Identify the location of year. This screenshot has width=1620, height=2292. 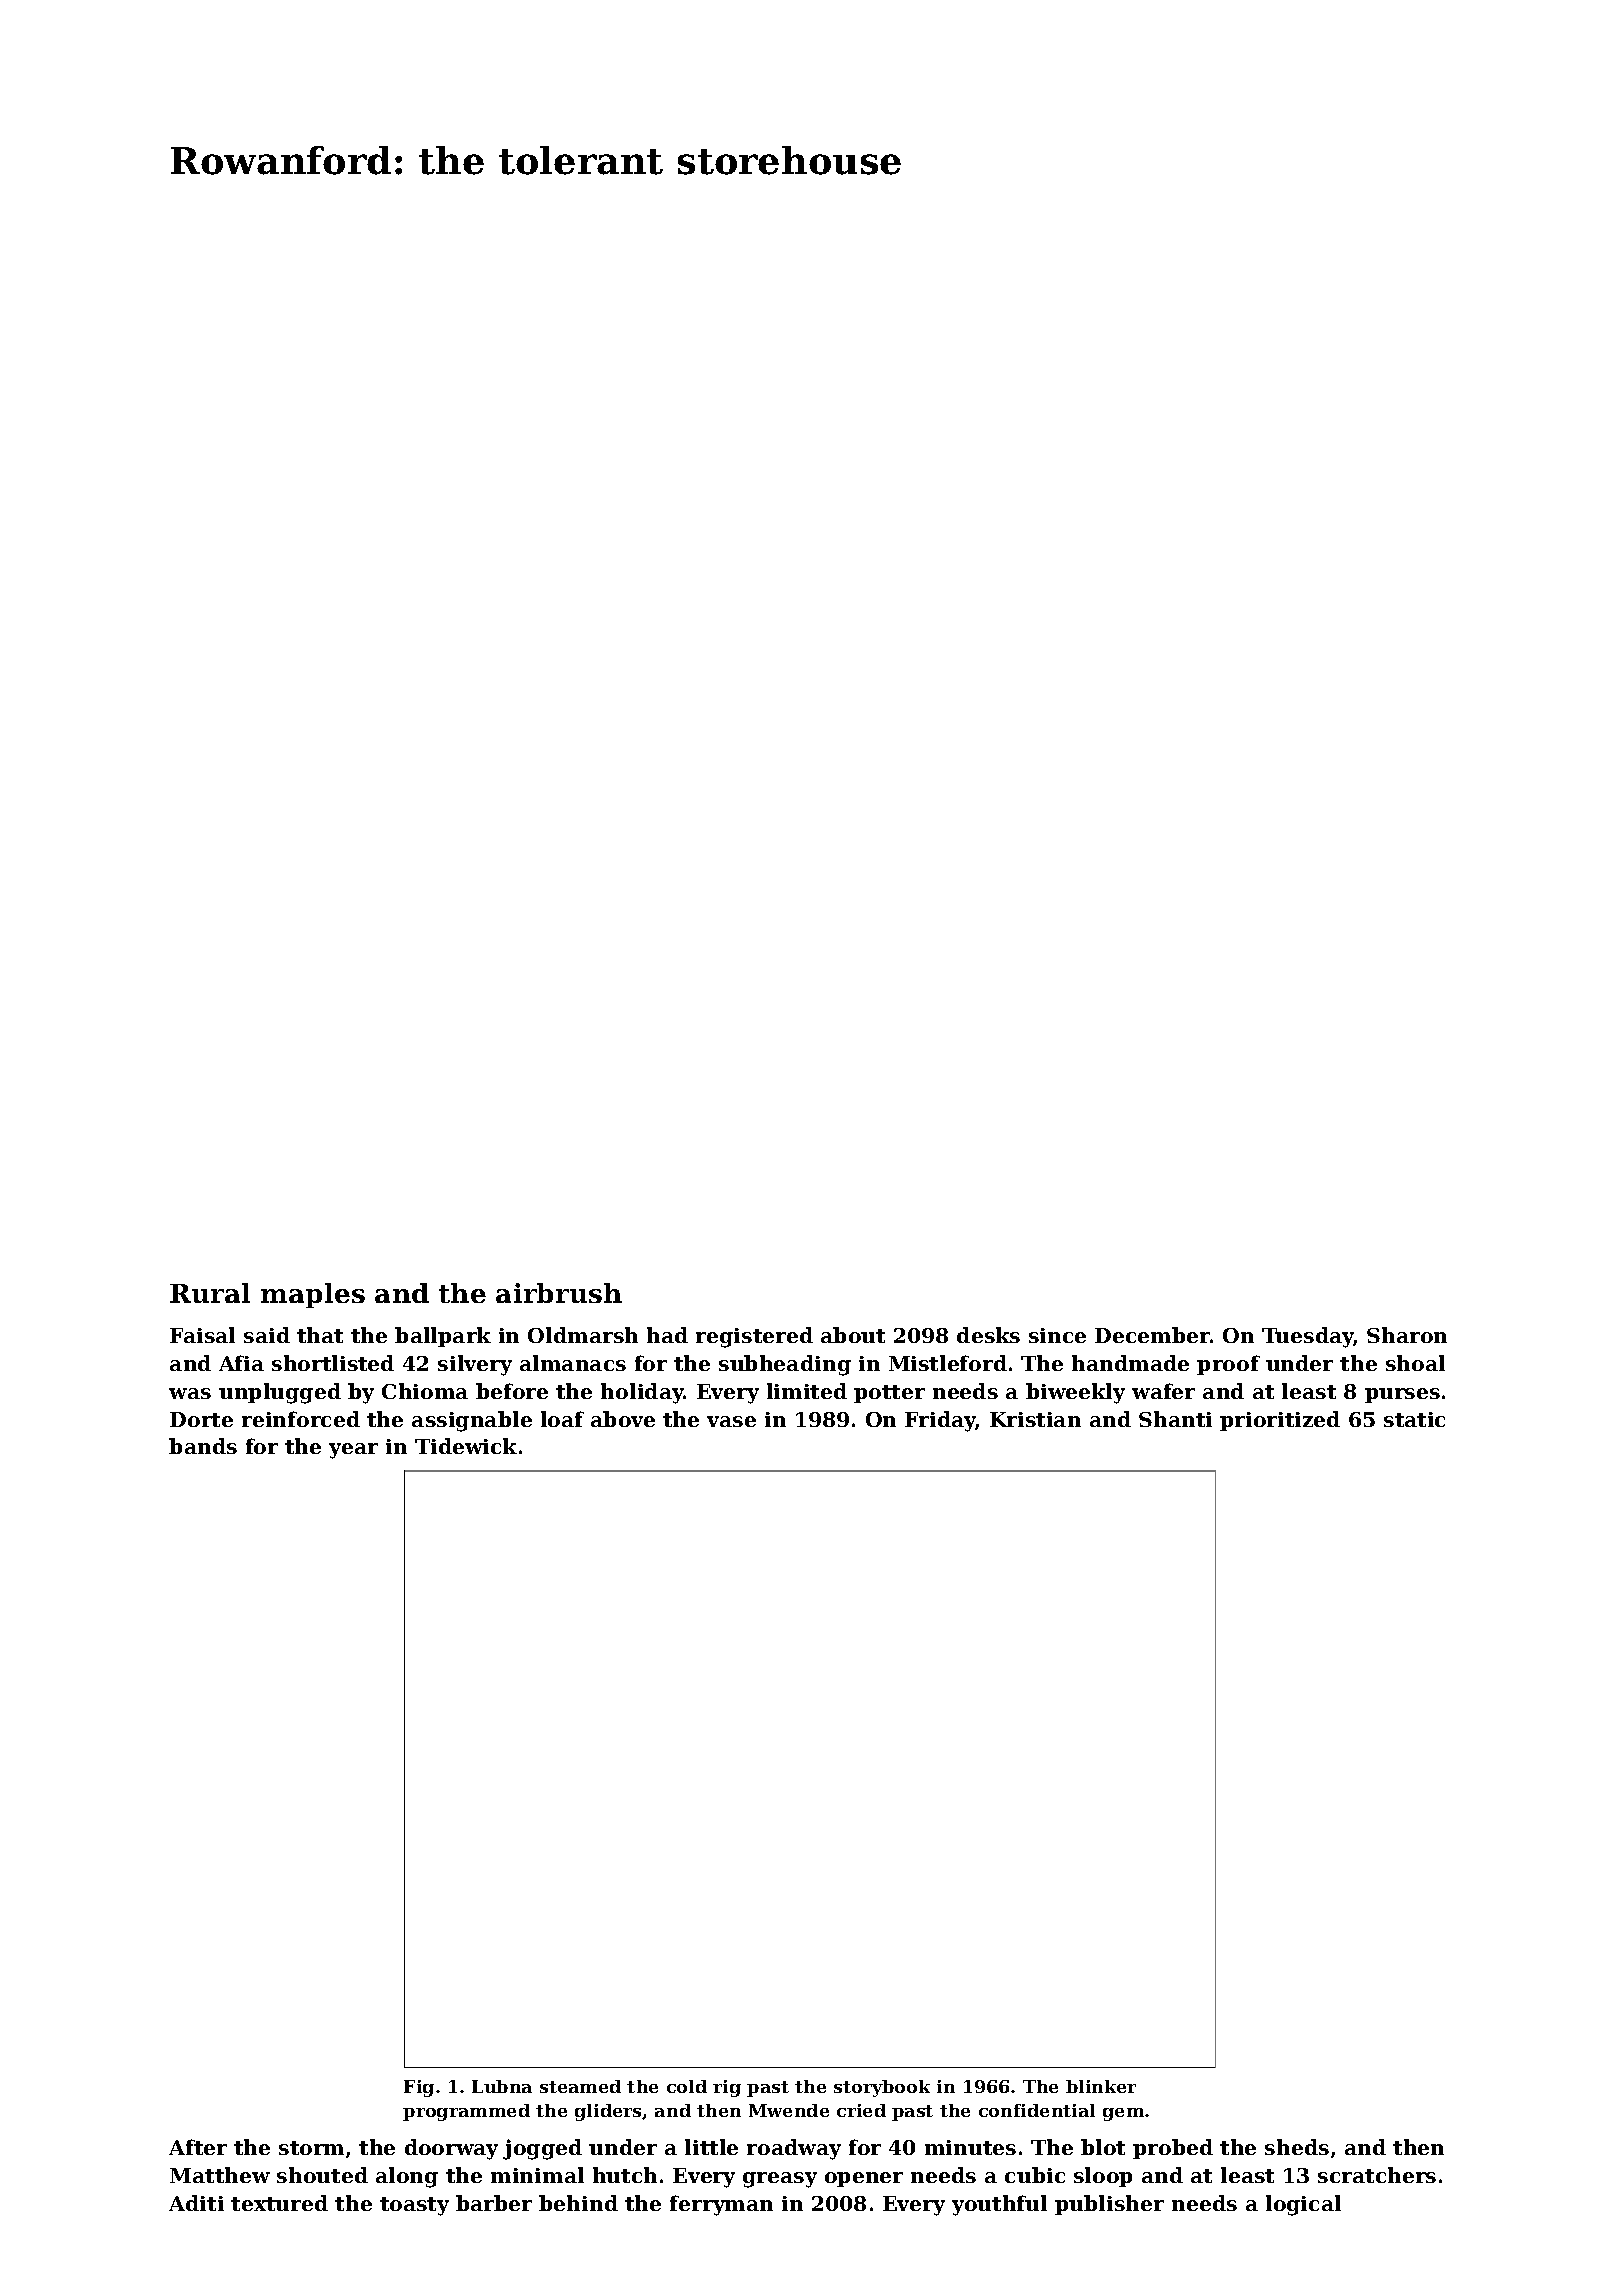
(353, 1451).
